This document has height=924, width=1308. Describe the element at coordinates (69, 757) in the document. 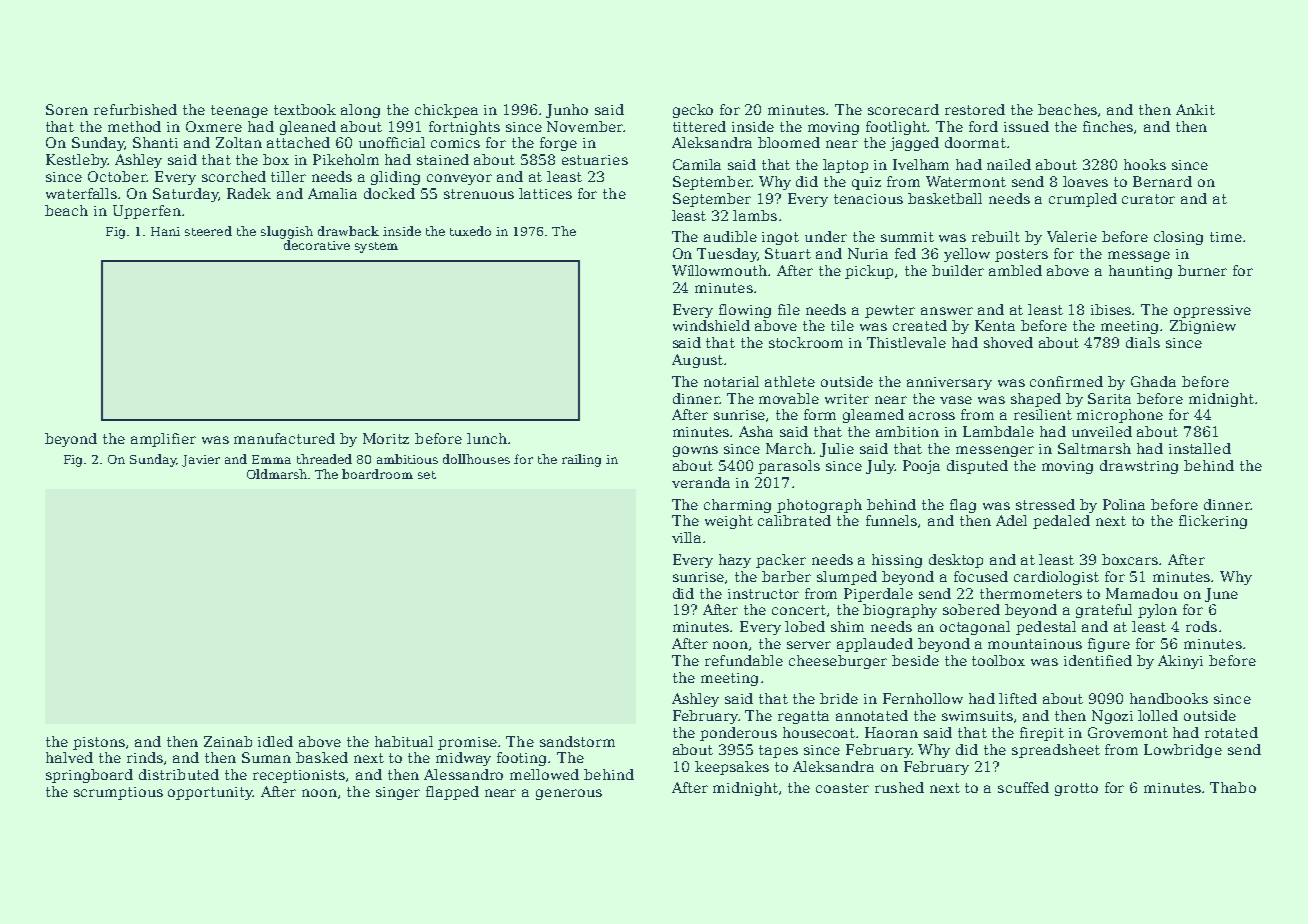

I see `halved` at that location.
